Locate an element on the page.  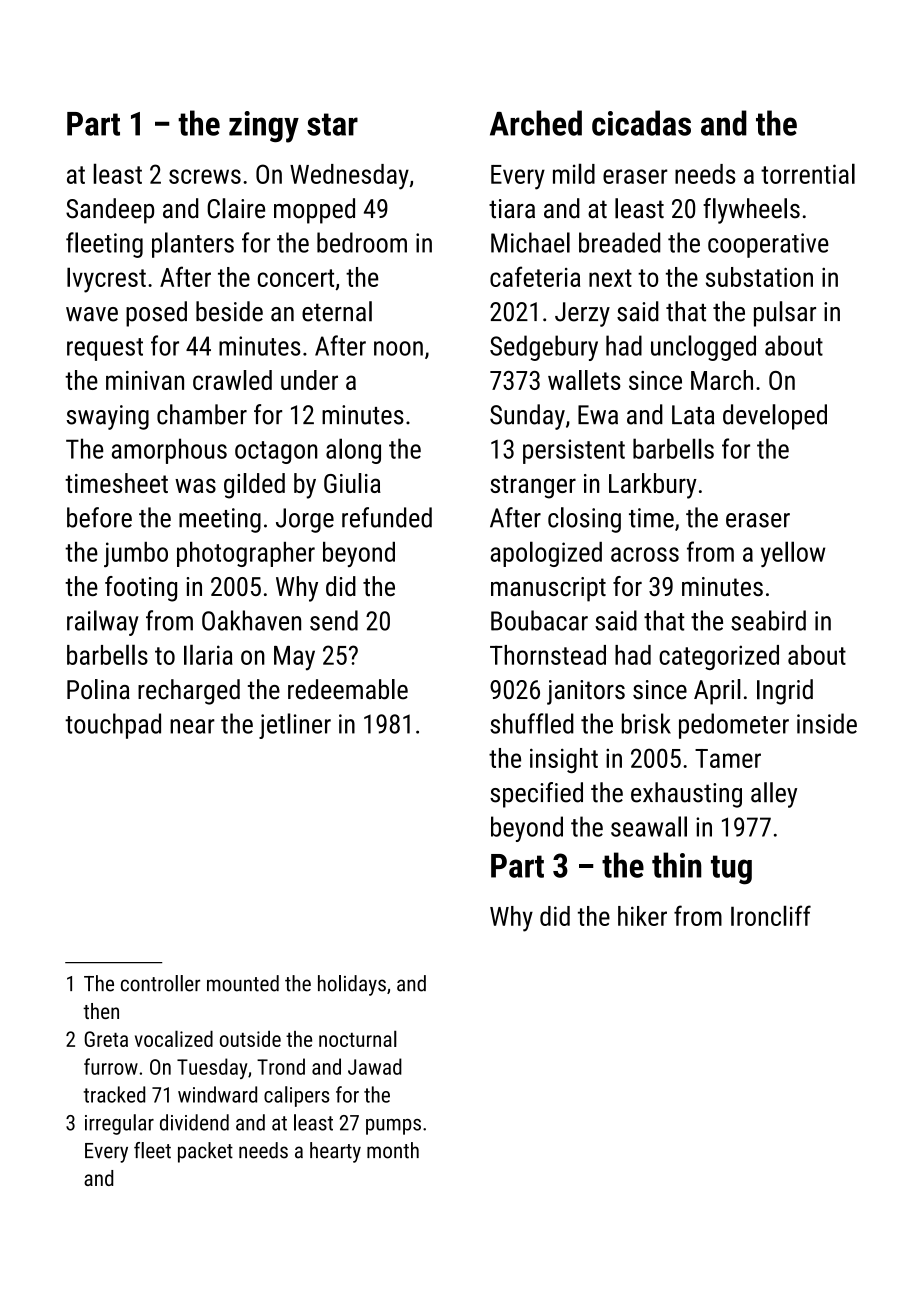
Polina is located at coordinates (98, 689).
